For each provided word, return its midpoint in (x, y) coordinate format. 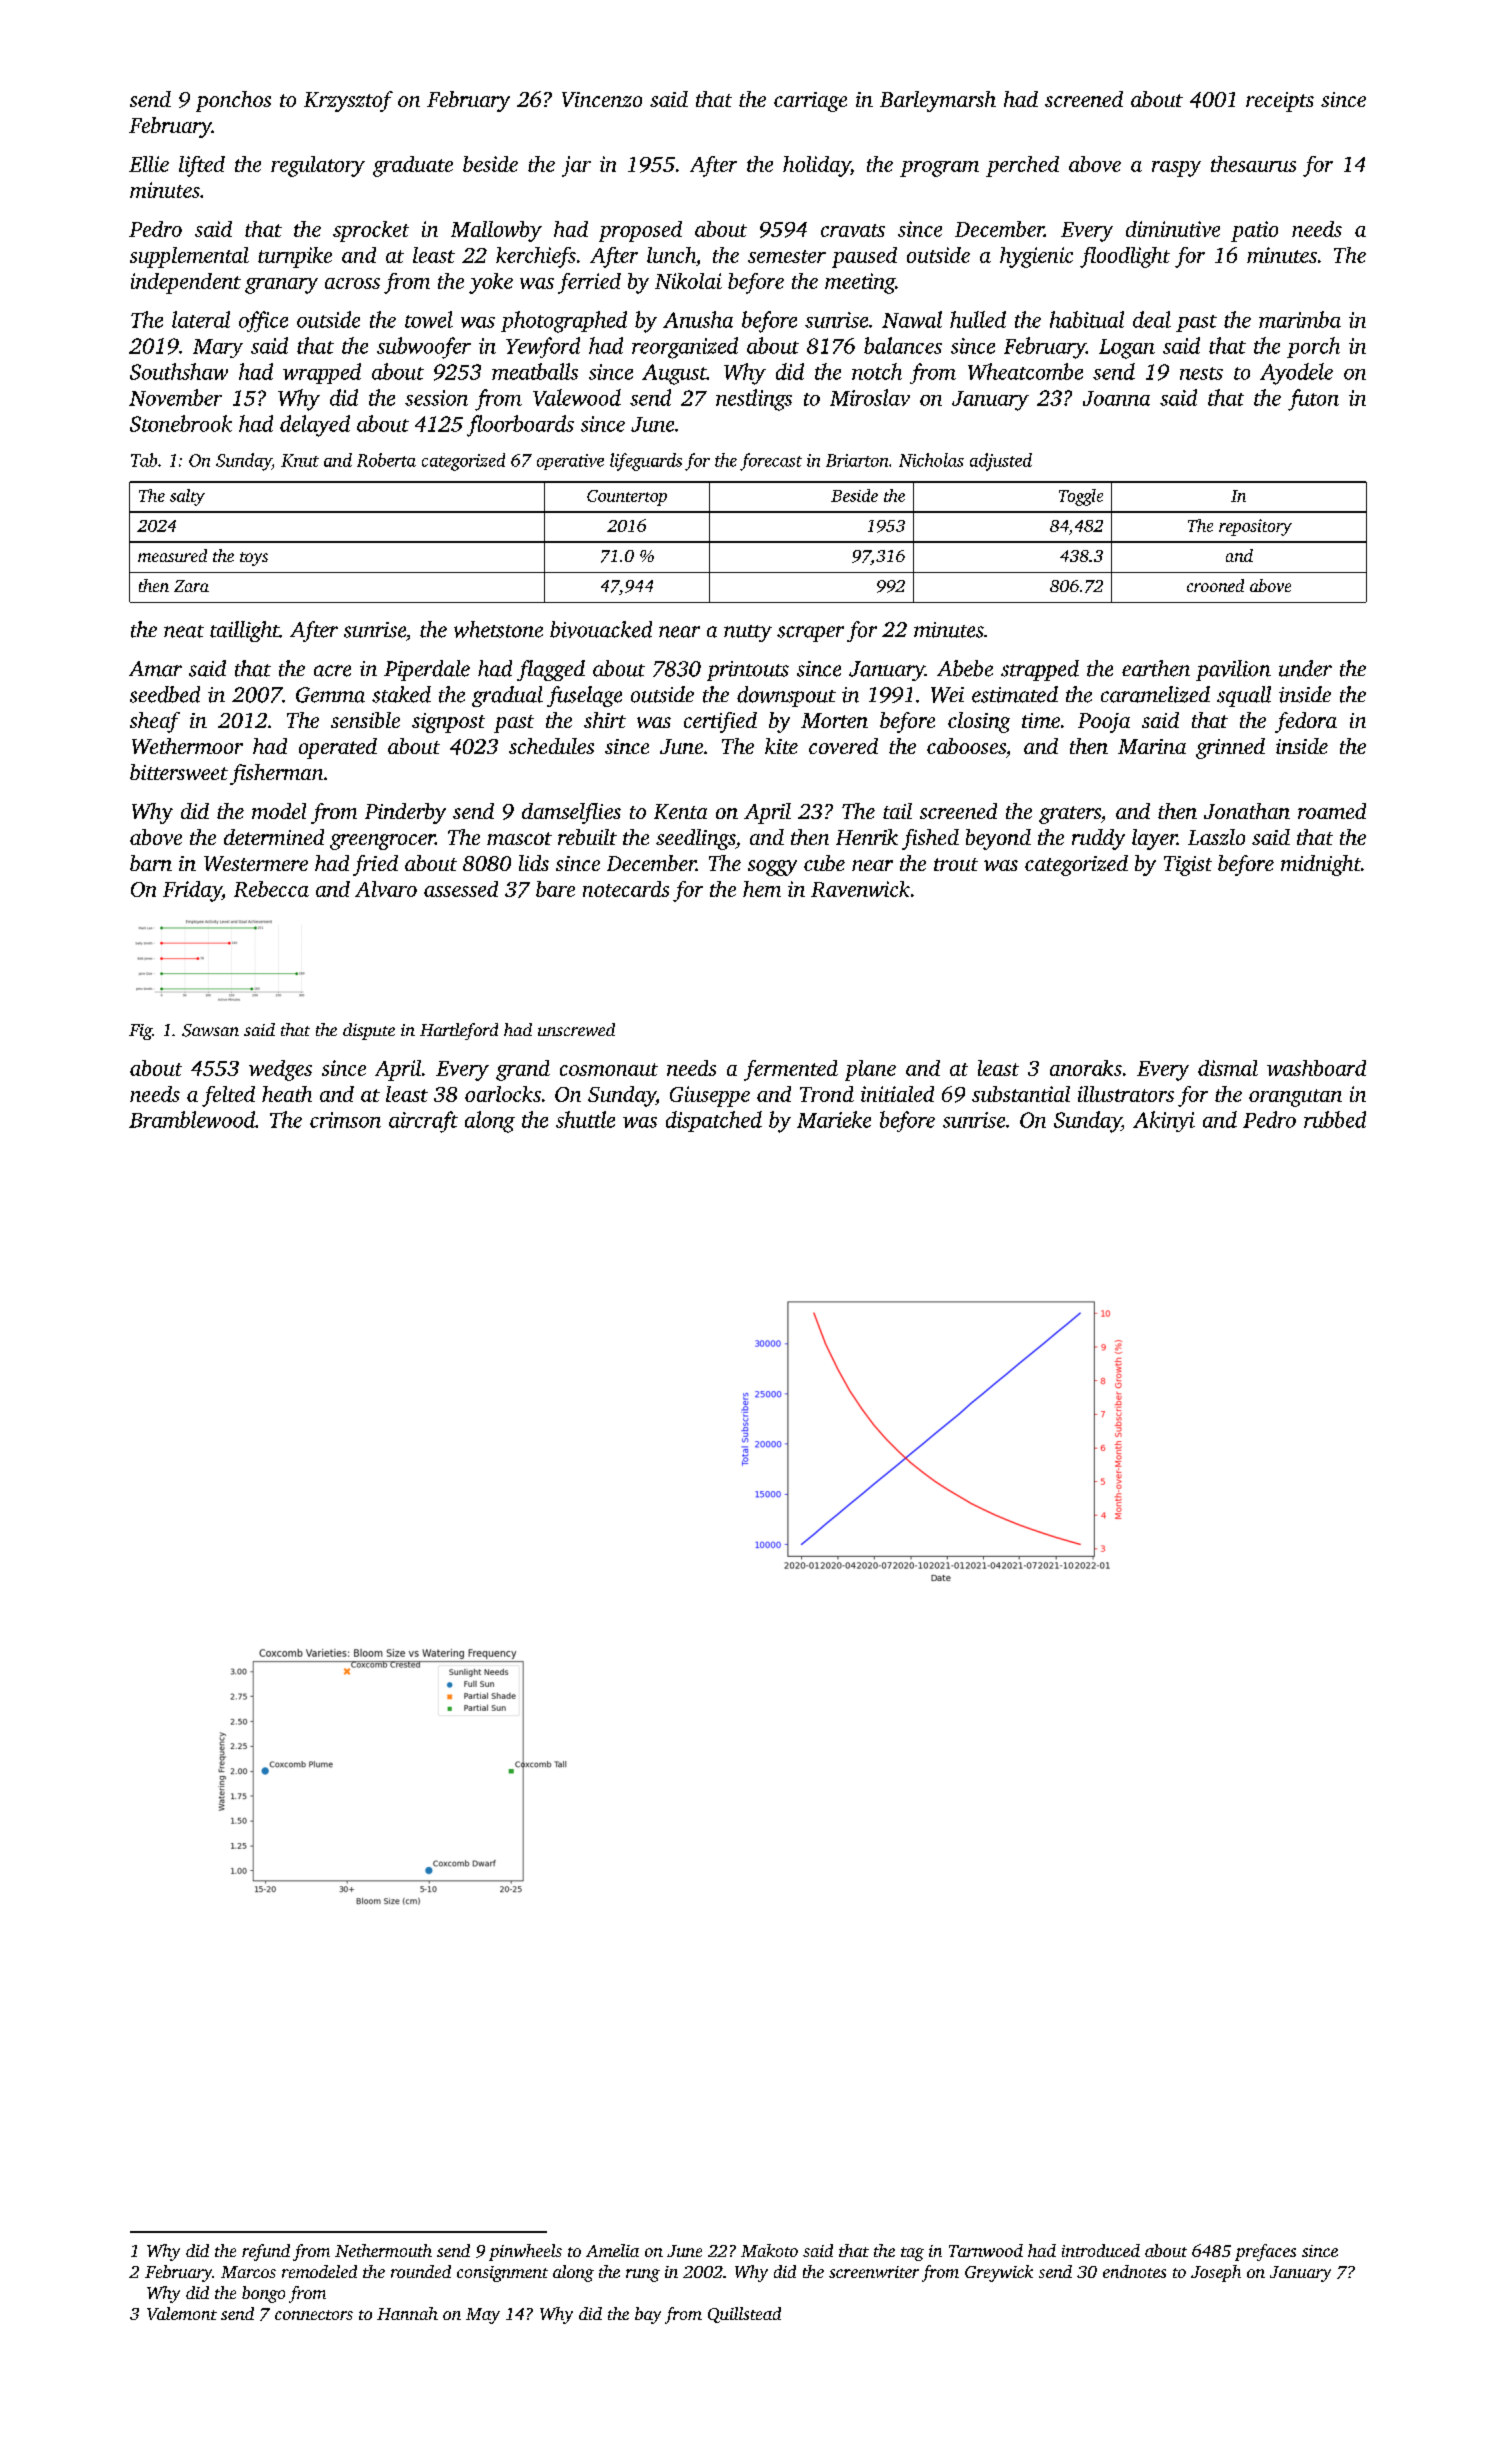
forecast (771, 462)
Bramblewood (192, 1119)
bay (648, 2315)
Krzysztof (348, 101)
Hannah (407, 2313)
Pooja (1104, 723)
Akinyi (1164, 1121)
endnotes (1134, 2271)
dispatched (714, 1121)
